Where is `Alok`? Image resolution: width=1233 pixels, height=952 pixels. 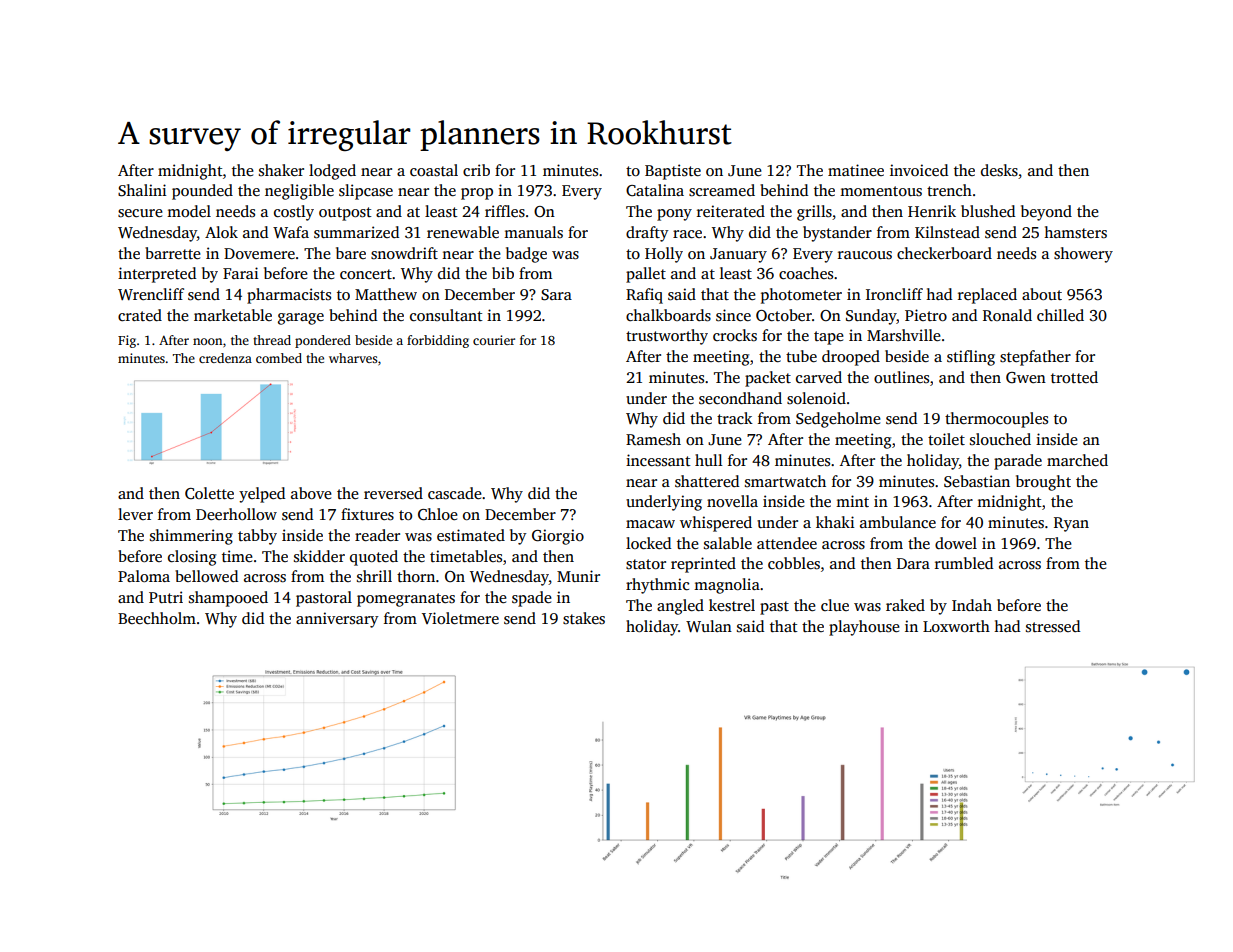 Alok is located at coordinates (221, 232).
